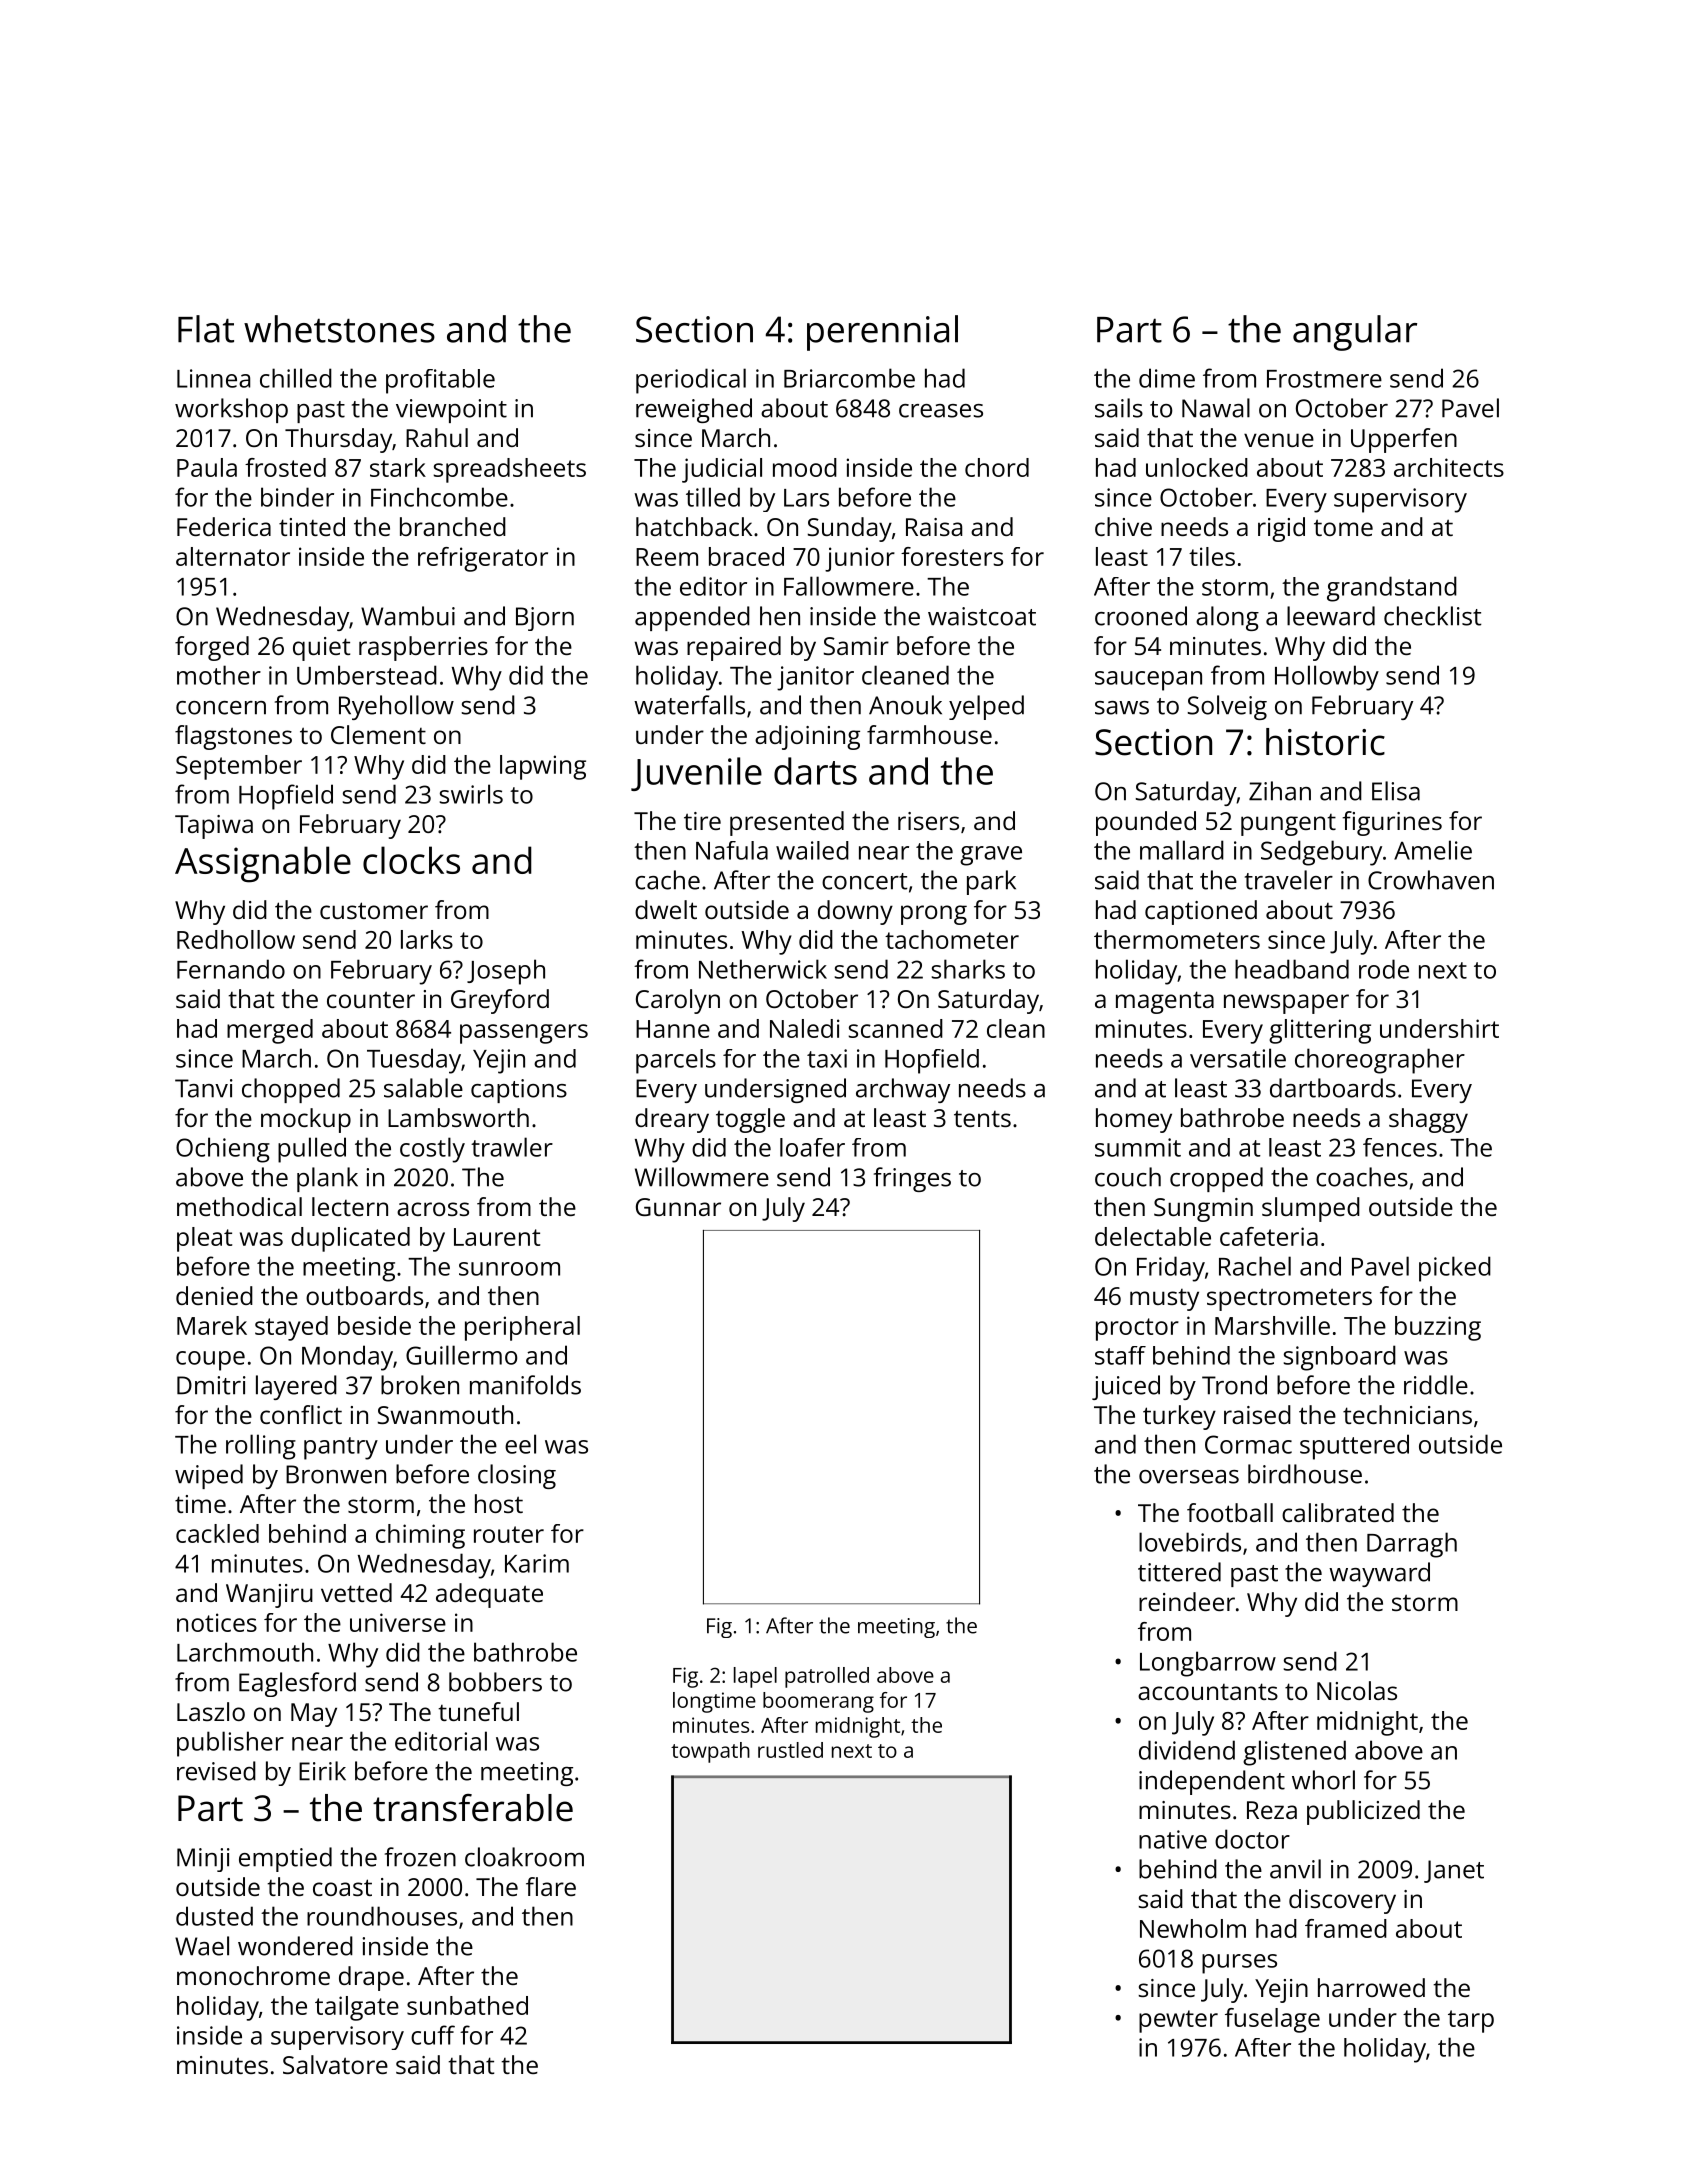 The width and height of the screenshot is (1683, 2178). What do you see at coordinates (1396, 791) in the screenshot?
I see `Elisa` at bounding box center [1396, 791].
